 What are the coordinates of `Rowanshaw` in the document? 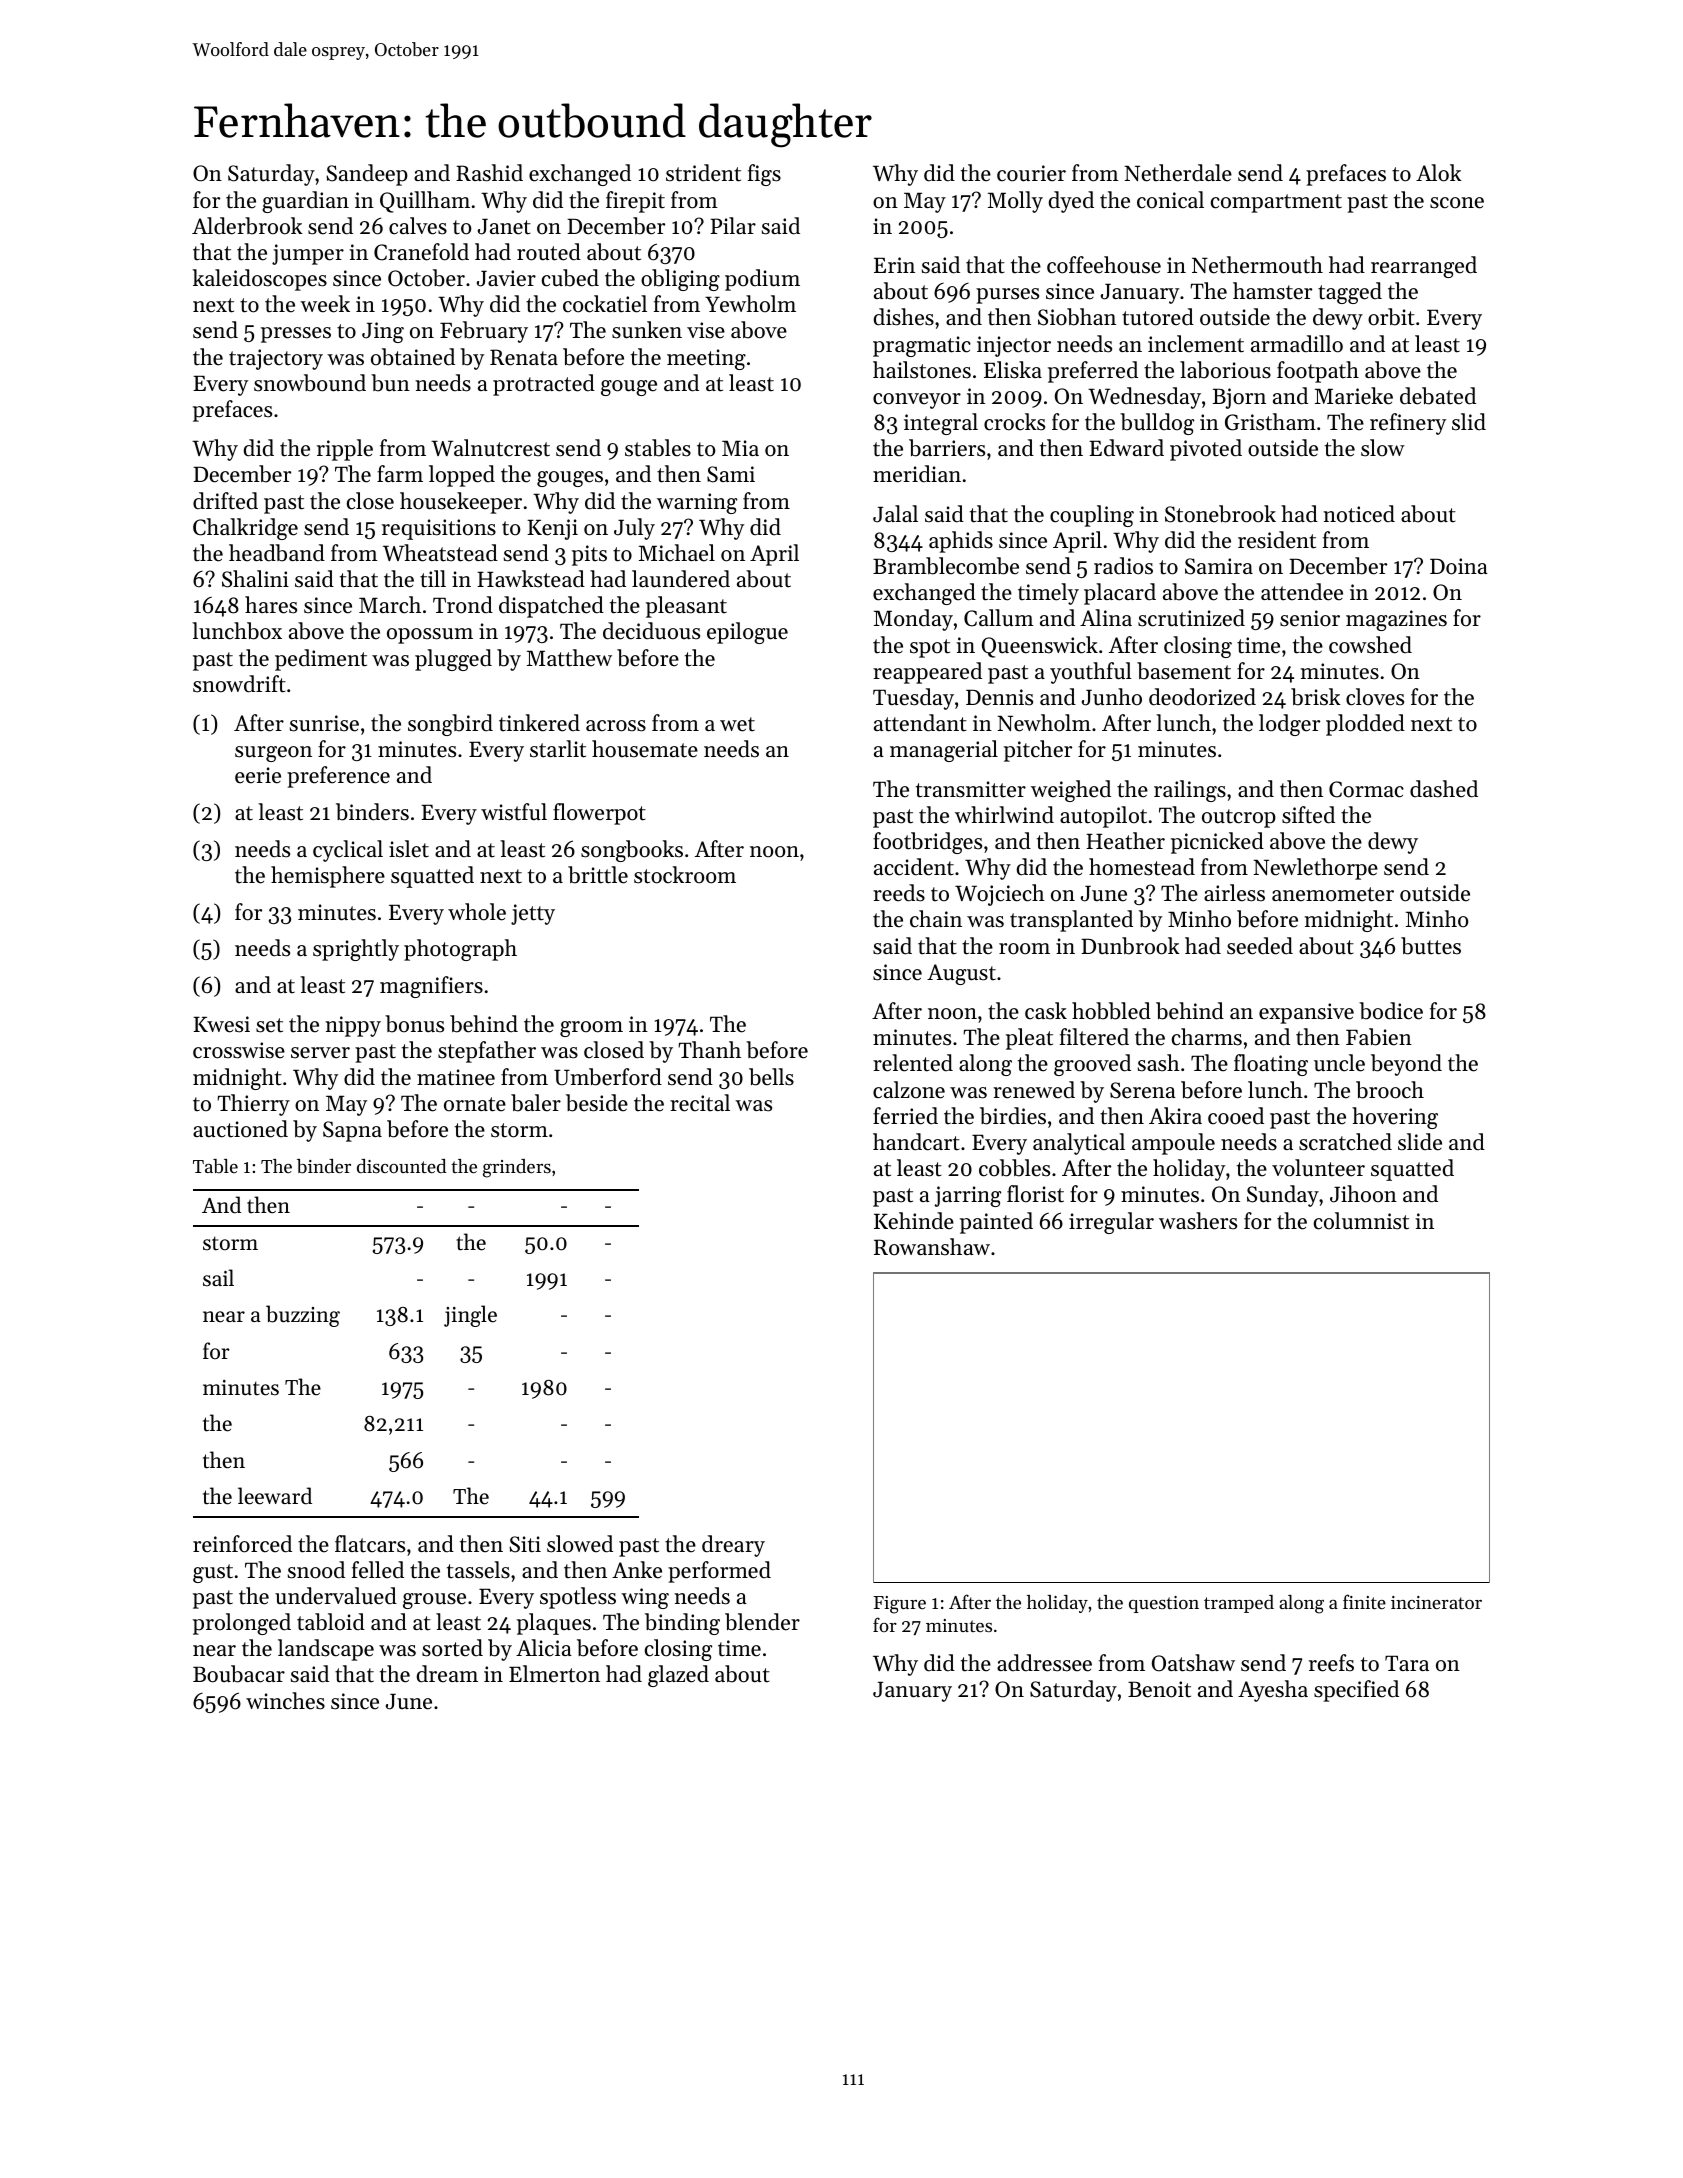 It's located at (932, 1247).
